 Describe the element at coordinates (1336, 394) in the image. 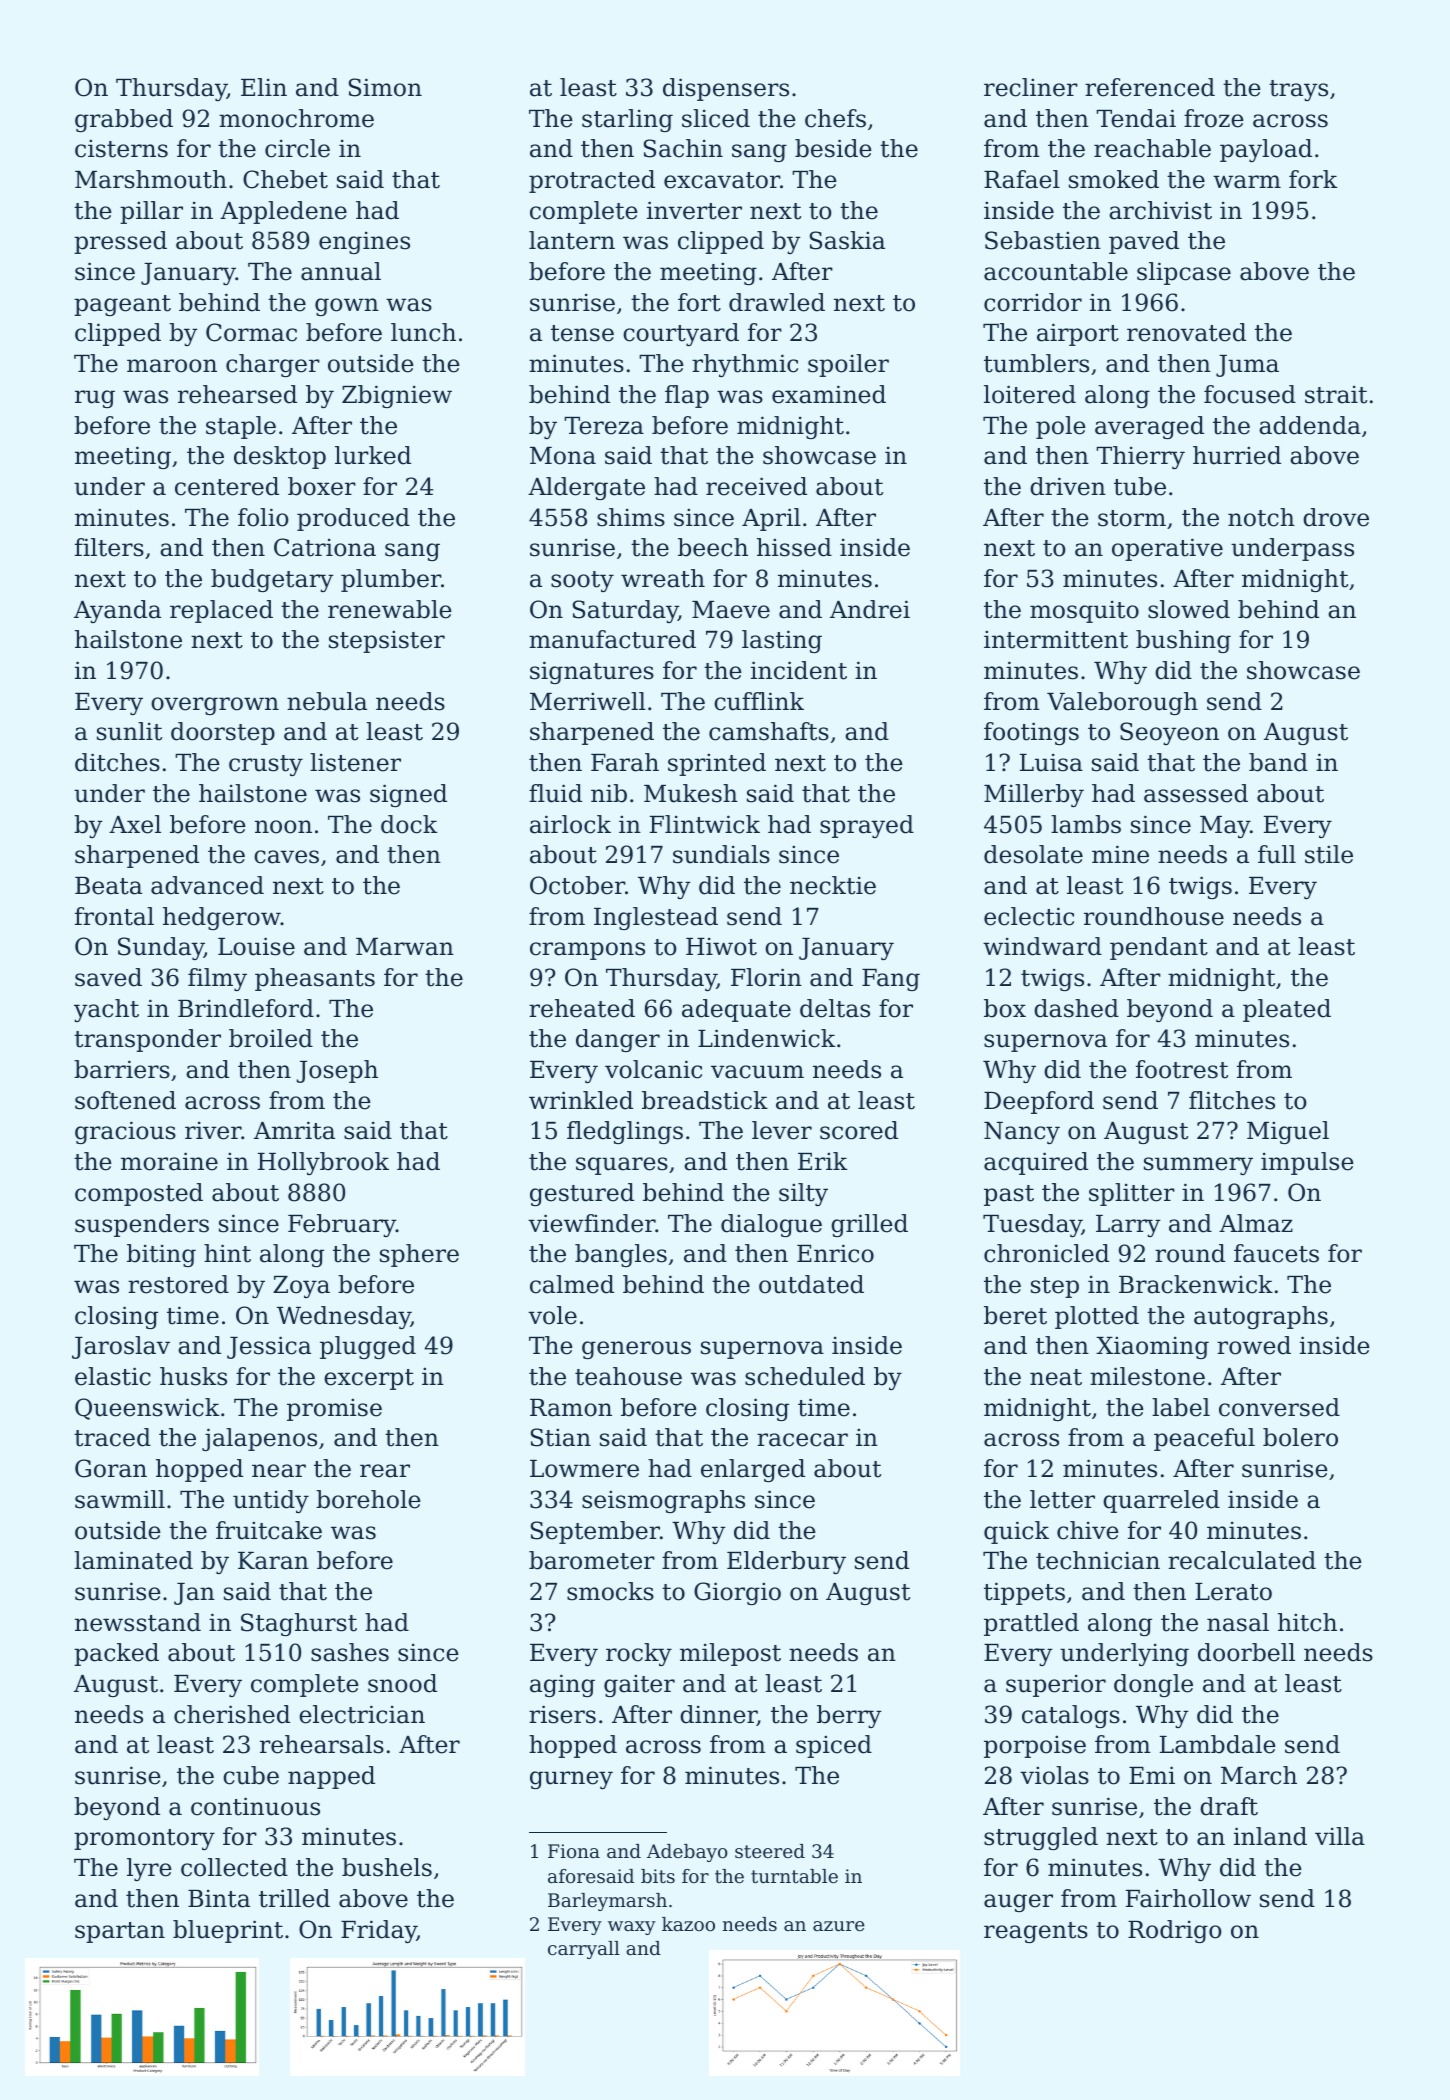

I see `strait` at that location.
